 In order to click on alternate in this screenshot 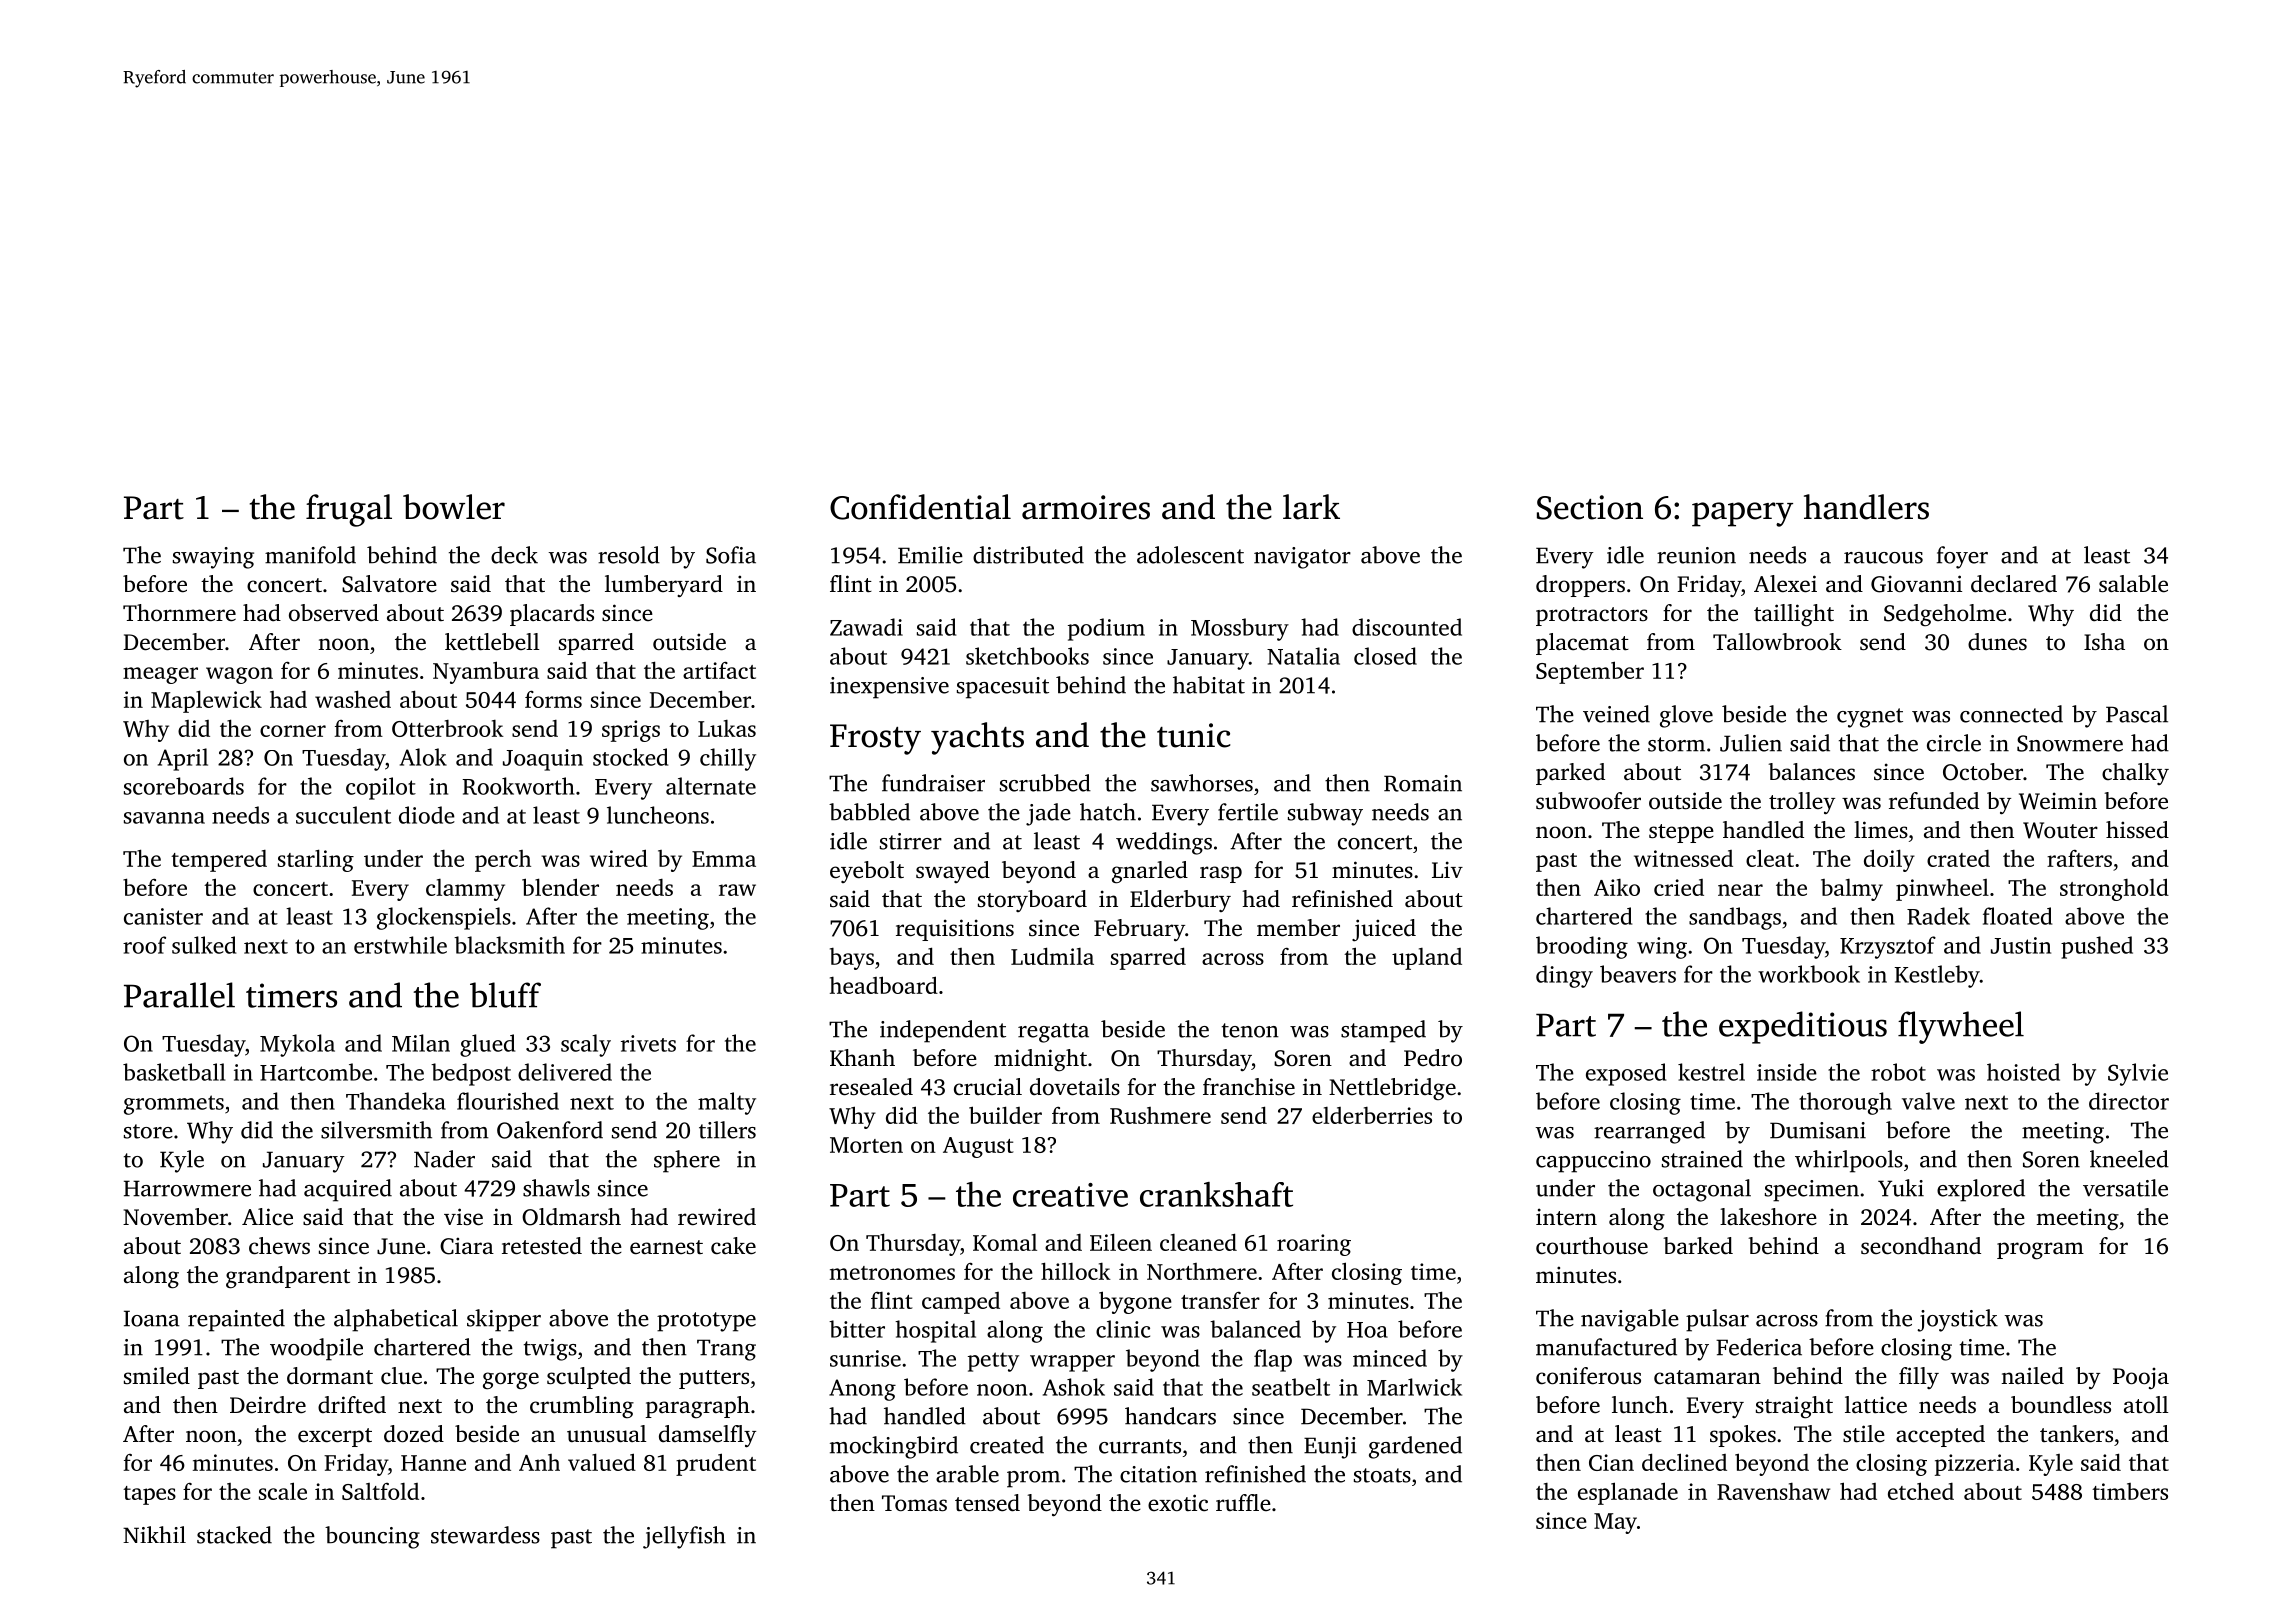, I will do `click(711, 786)`.
